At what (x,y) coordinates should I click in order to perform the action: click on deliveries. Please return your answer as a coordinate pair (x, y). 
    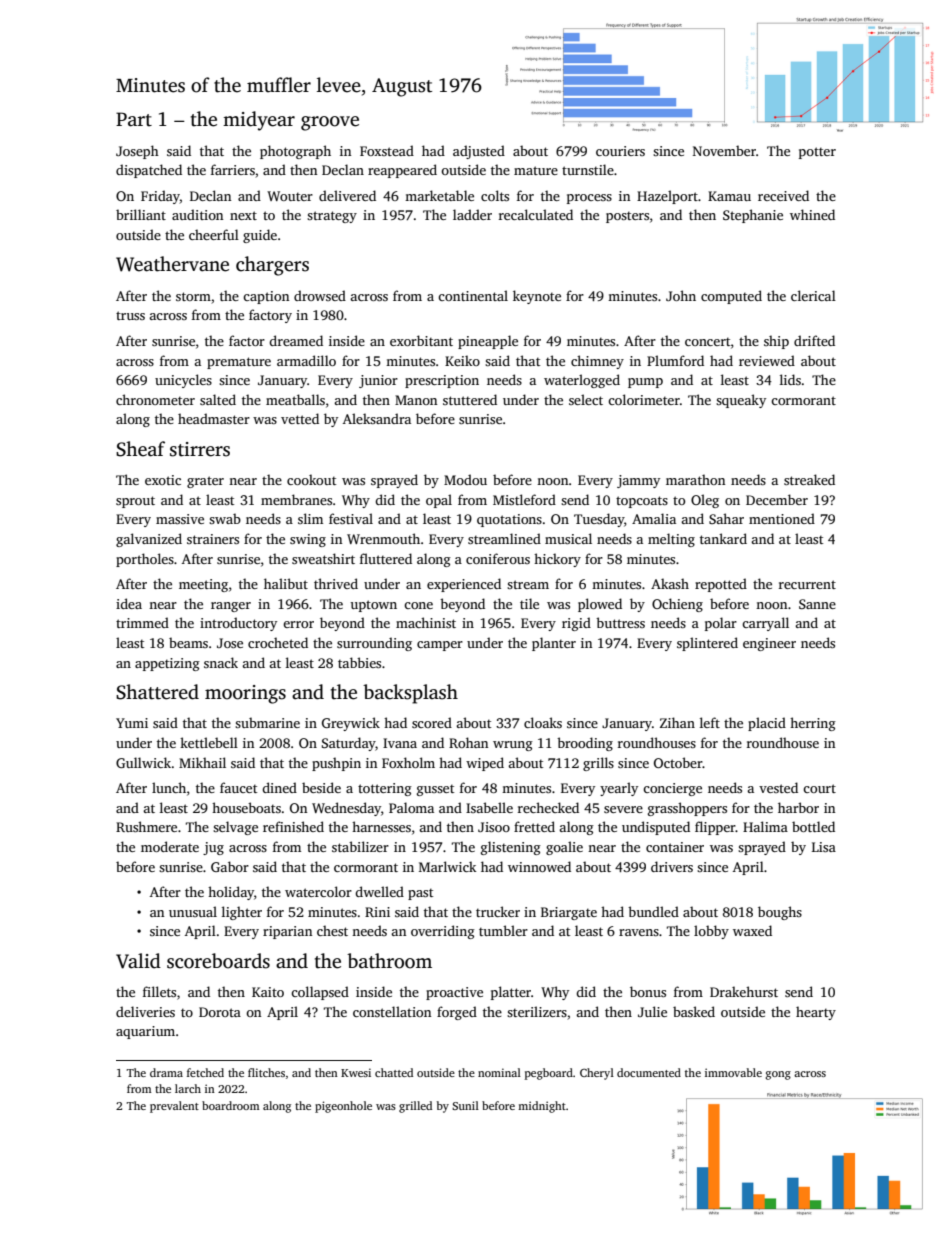
    Looking at the image, I should click on (145, 1011).
